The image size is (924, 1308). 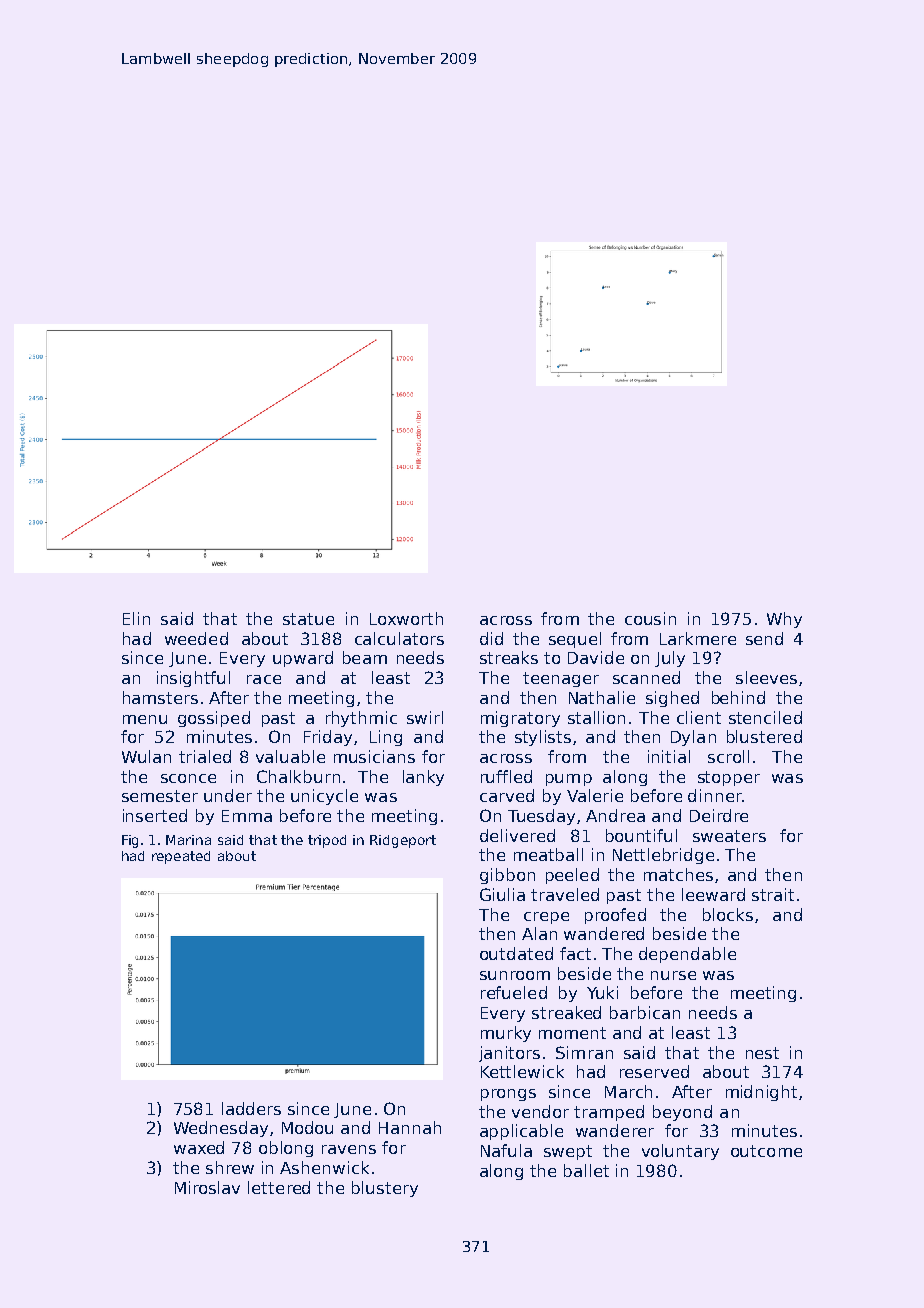 I want to click on cousin, so click(x=650, y=618).
